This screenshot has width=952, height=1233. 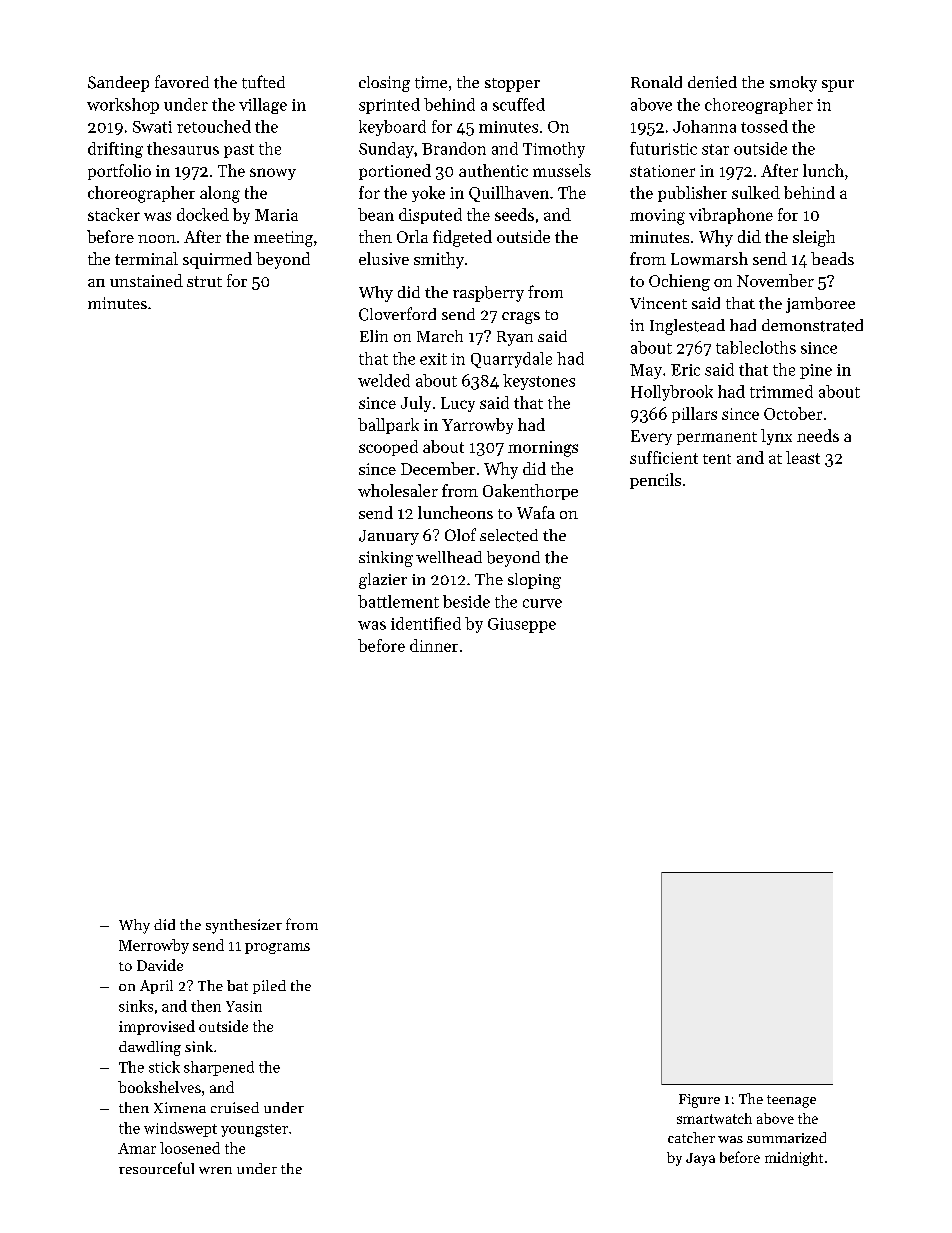 I want to click on wren, so click(x=215, y=1170).
